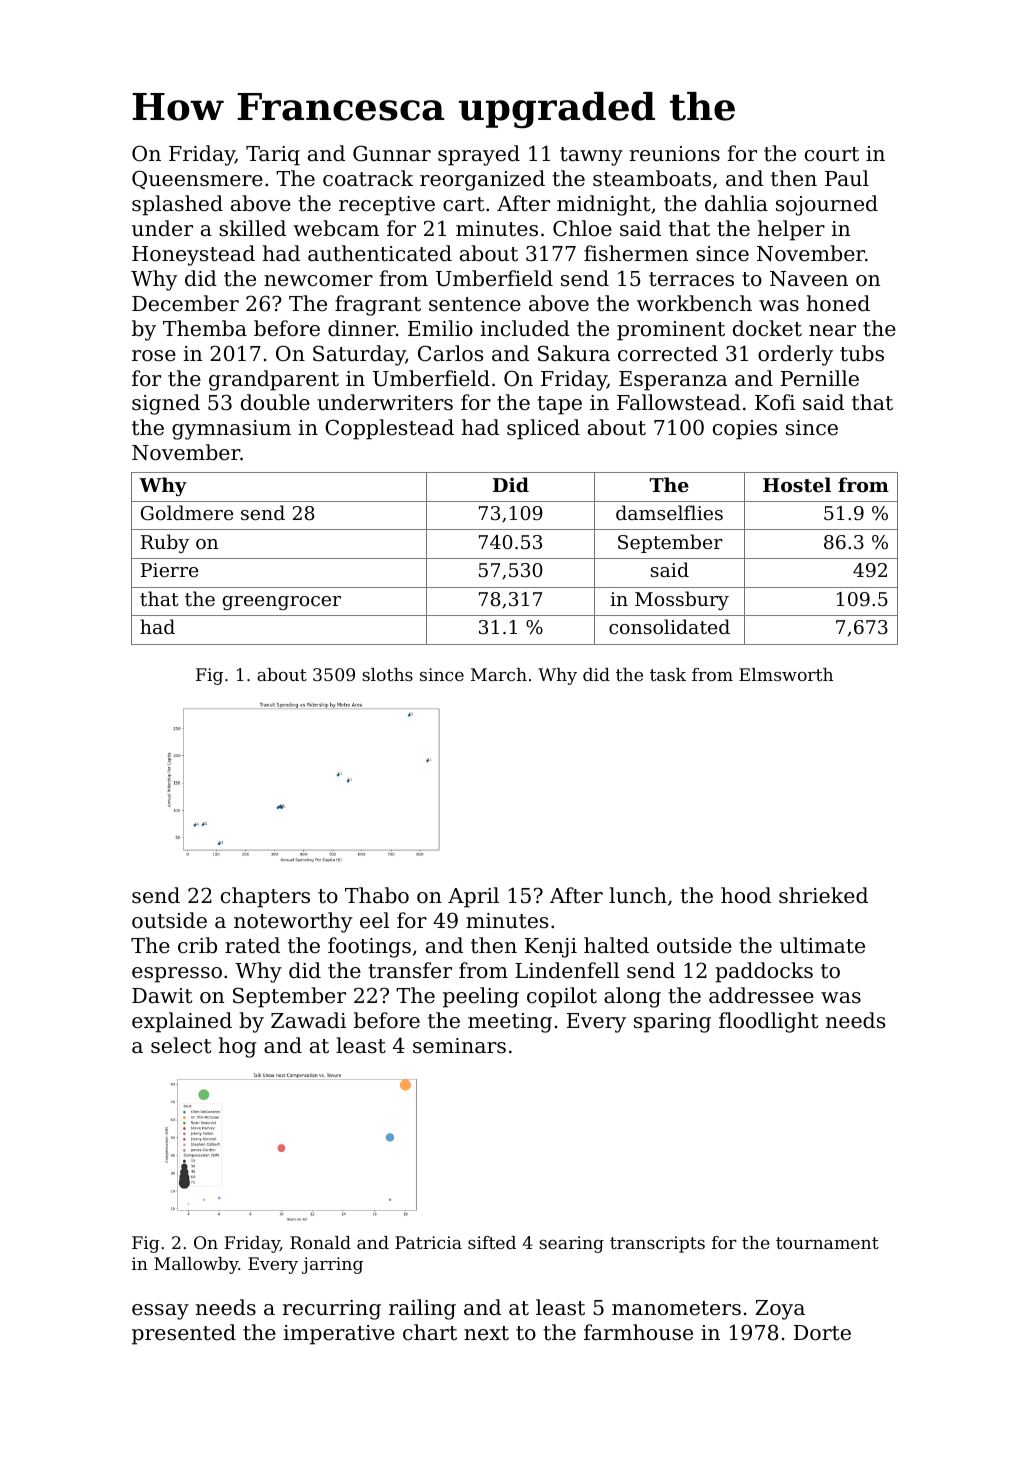 This page has width=1029, height=1461. I want to click on sparing, so click(672, 1023).
